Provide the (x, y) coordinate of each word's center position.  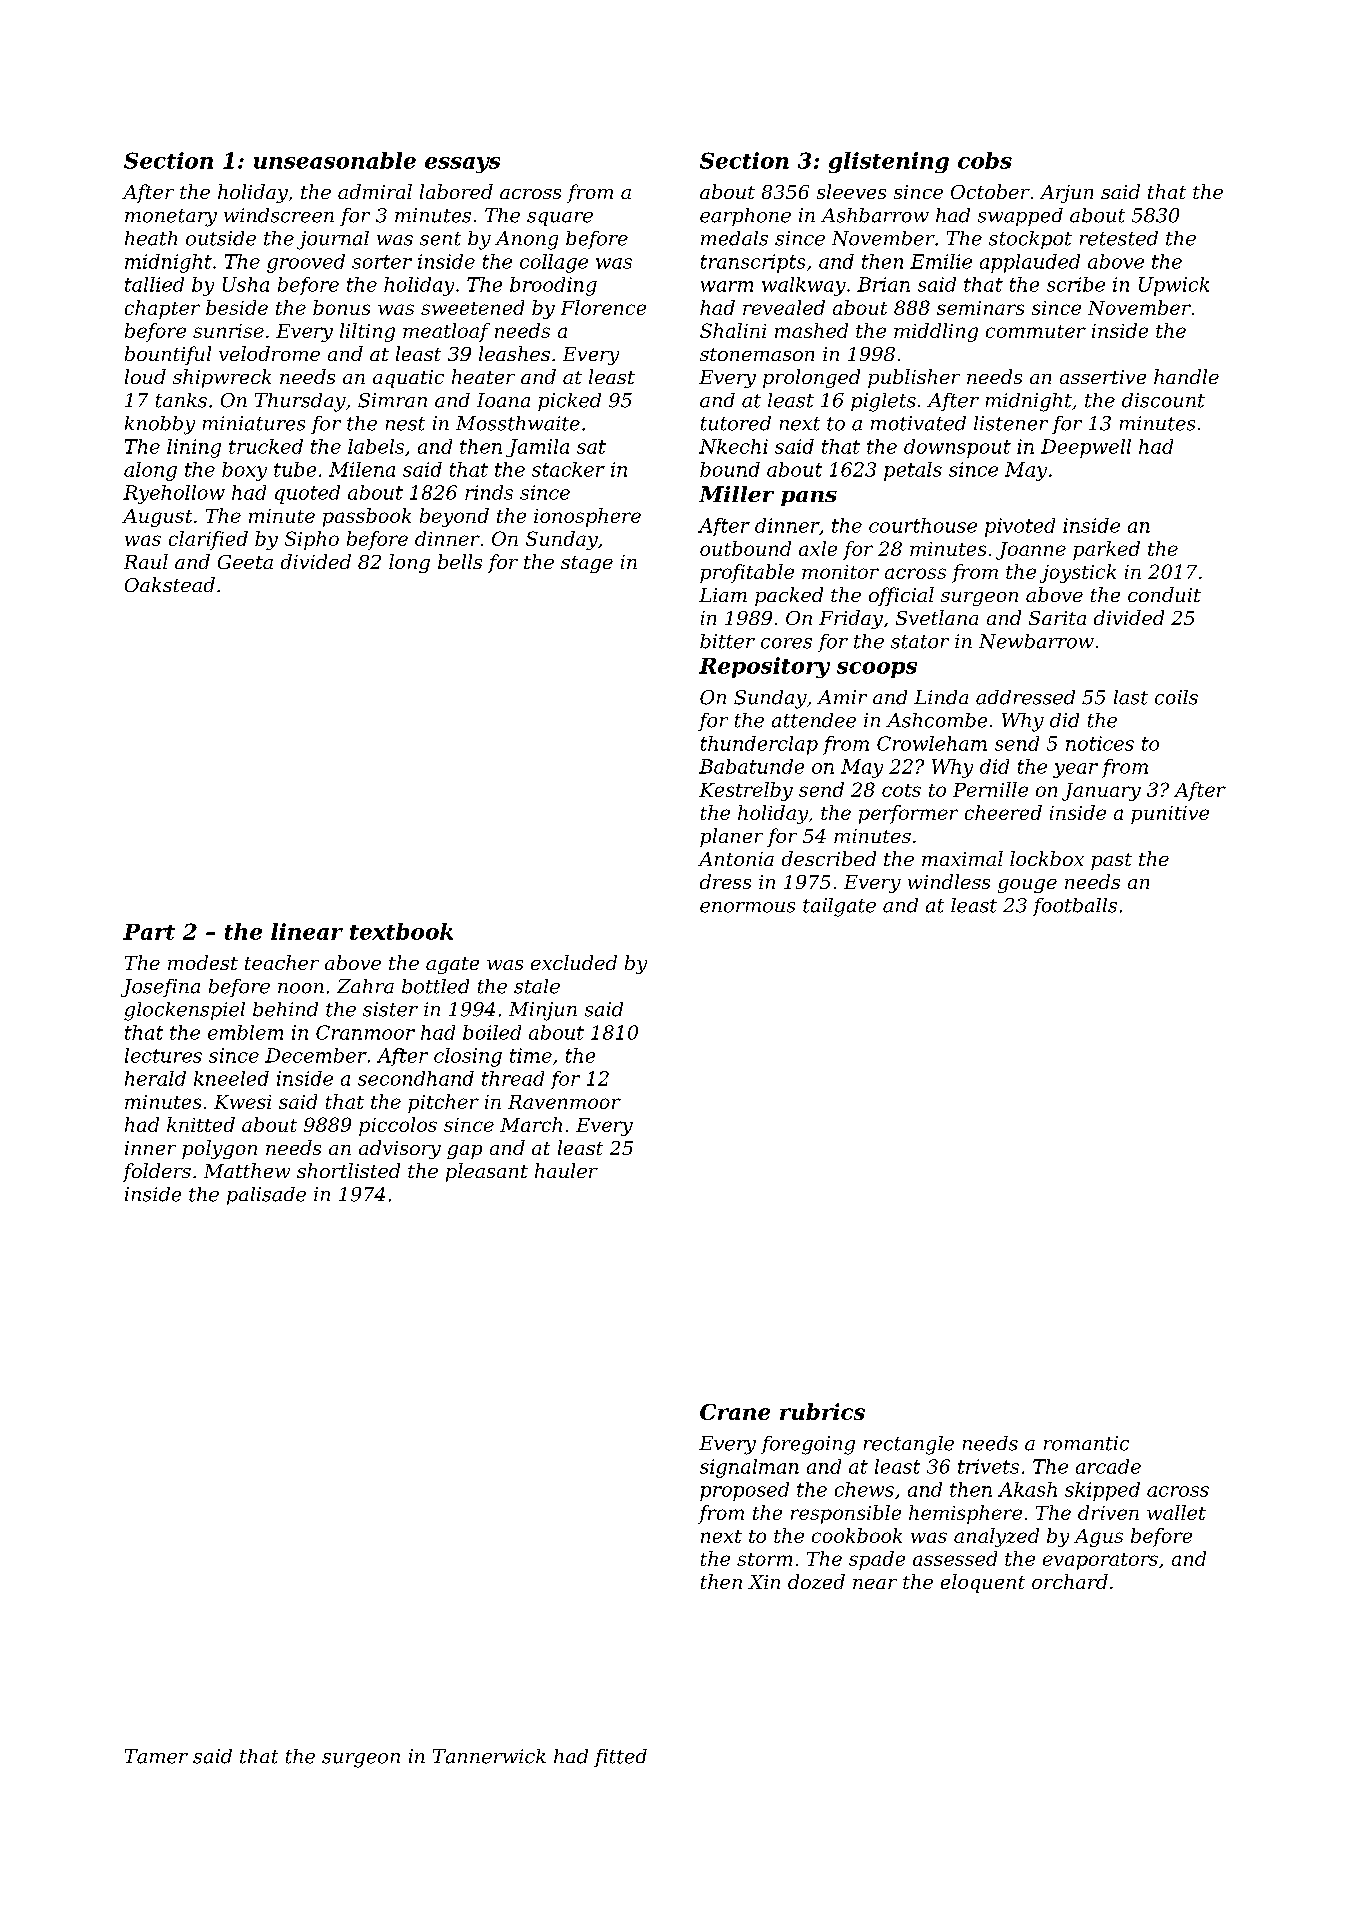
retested (1119, 238)
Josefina (160, 988)
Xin (764, 1582)
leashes (514, 353)
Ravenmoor (564, 1102)
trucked (266, 446)
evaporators (1100, 1561)
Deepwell (1086, 448)
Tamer (156, 1756)
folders (157, 1172)
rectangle (909, 1445)
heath (151, 238)
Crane (735, 1412)
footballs (1075, 907)
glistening (889, 162)
